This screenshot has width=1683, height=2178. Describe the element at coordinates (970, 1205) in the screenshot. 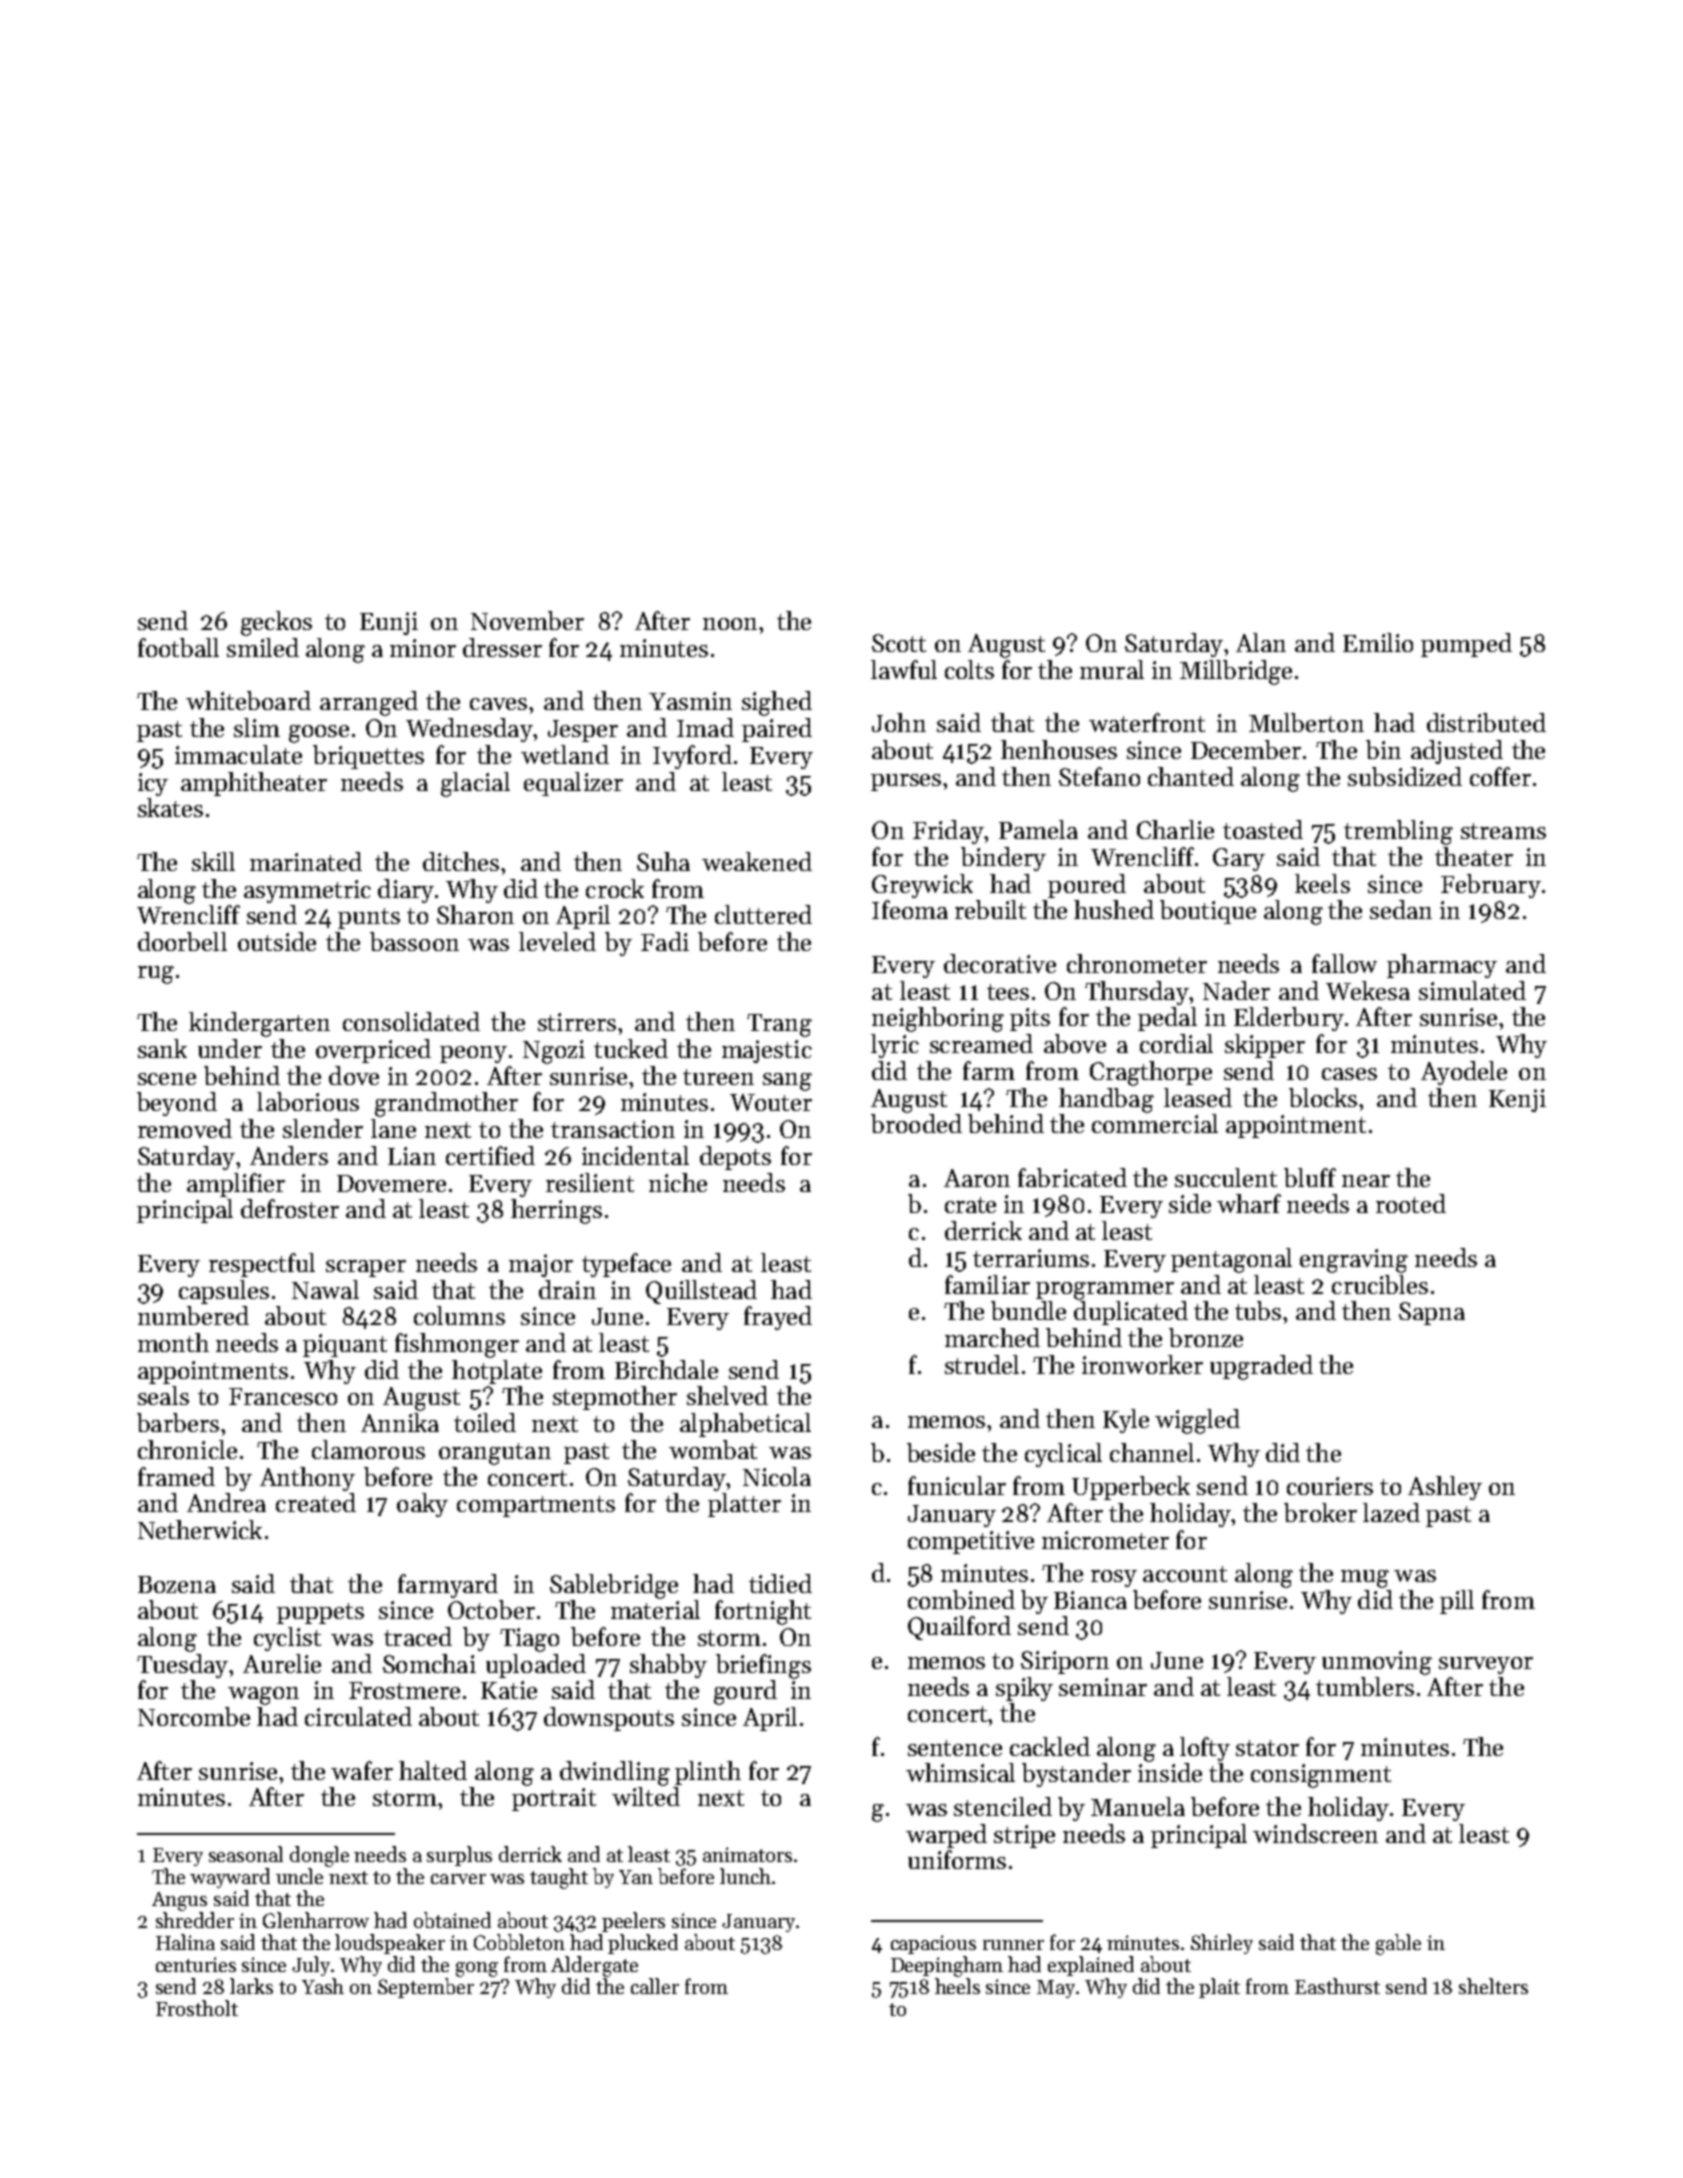

I see `crate` at that location.
